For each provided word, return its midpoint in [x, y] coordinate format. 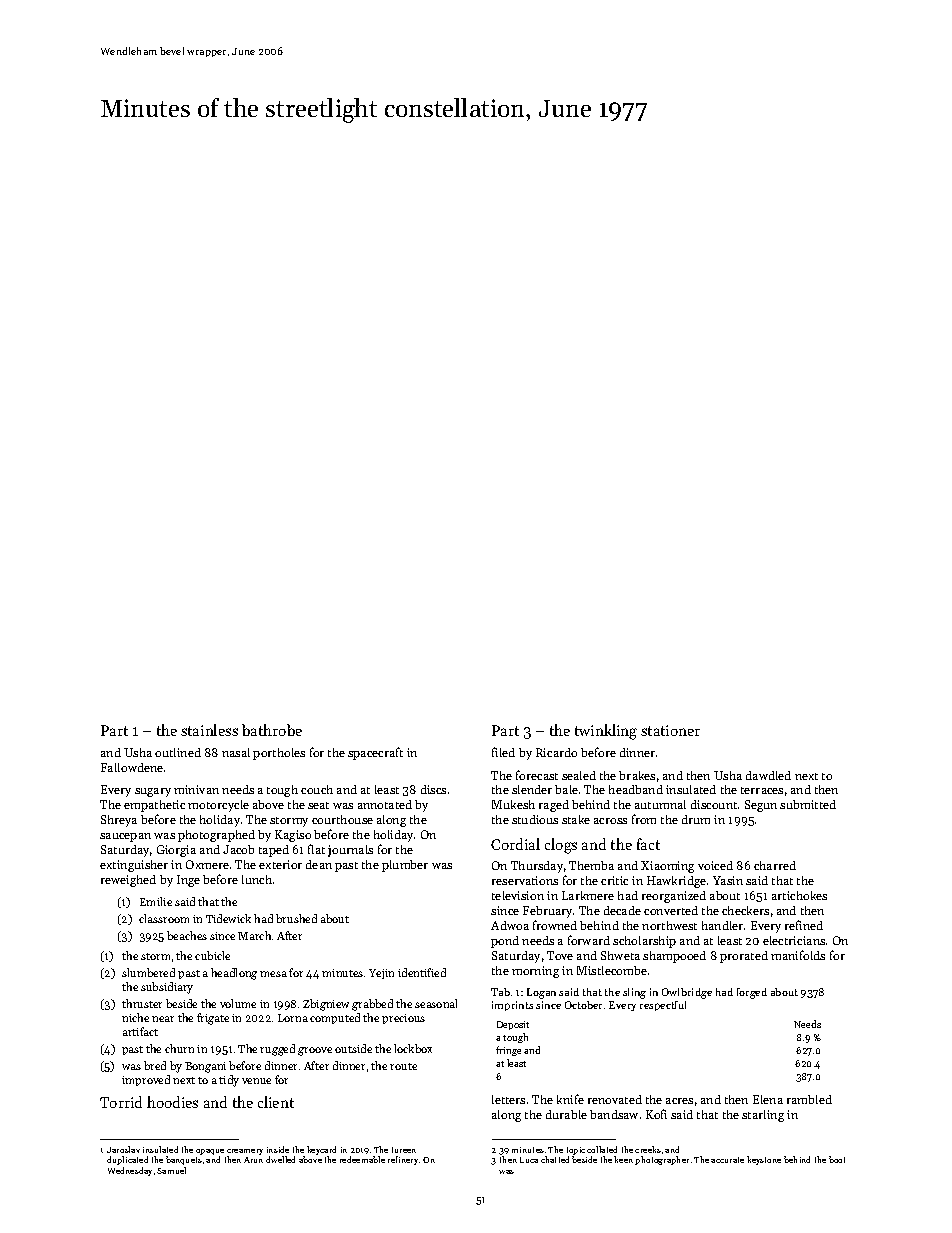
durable [566, 1114]
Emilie [156, 901]
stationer [670, 730]
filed [503, 752]
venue [256, 1081]
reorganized [674, 897]
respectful [663, 1006]
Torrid [121, 1102]
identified [422, 972]
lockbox [413, 1048]
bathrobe [272, 730]
